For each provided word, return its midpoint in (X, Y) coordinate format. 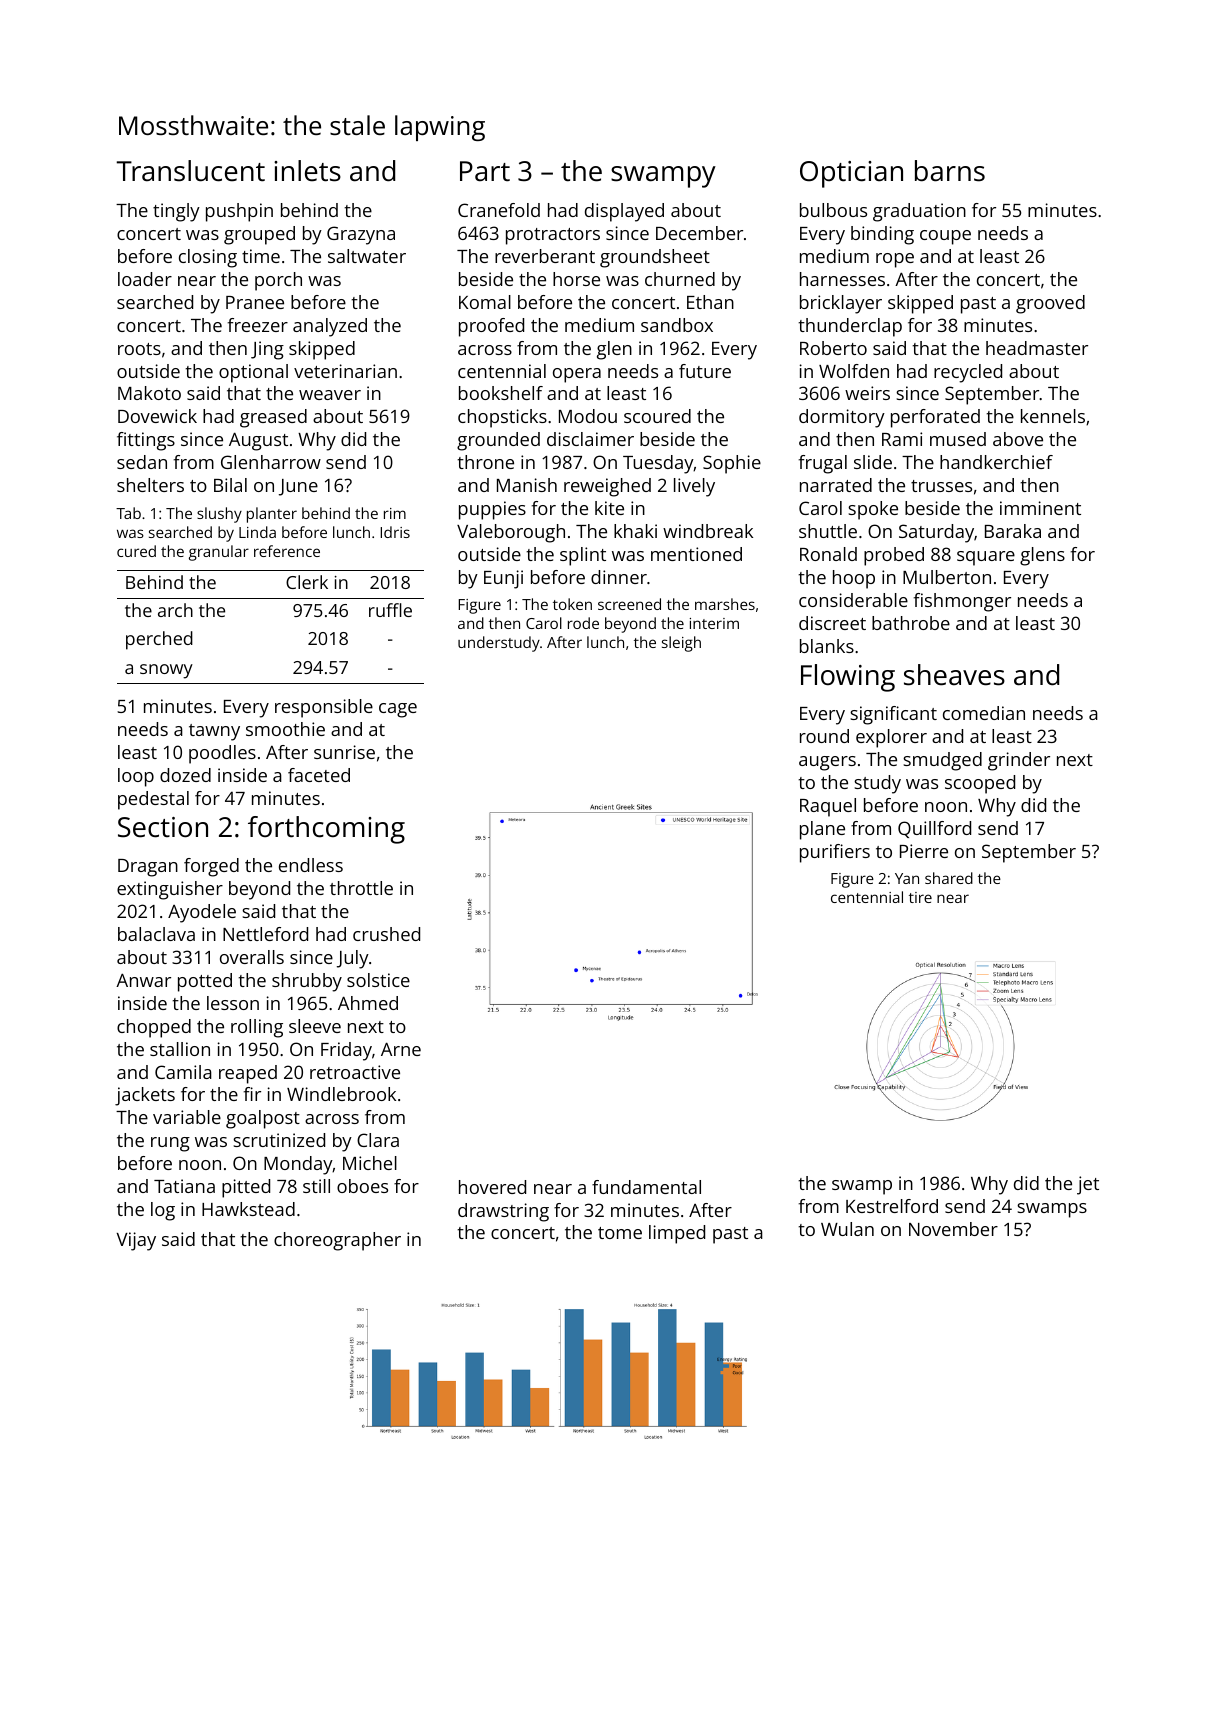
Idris (395, 532)
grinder (1019, 761)
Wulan (847, 1229)
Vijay (136, 1241)
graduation (919, 212)
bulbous (833, 210)
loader (145, 279)
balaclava (156, 934)
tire (920, 897)
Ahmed (368, 1003)
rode (583, 623)
